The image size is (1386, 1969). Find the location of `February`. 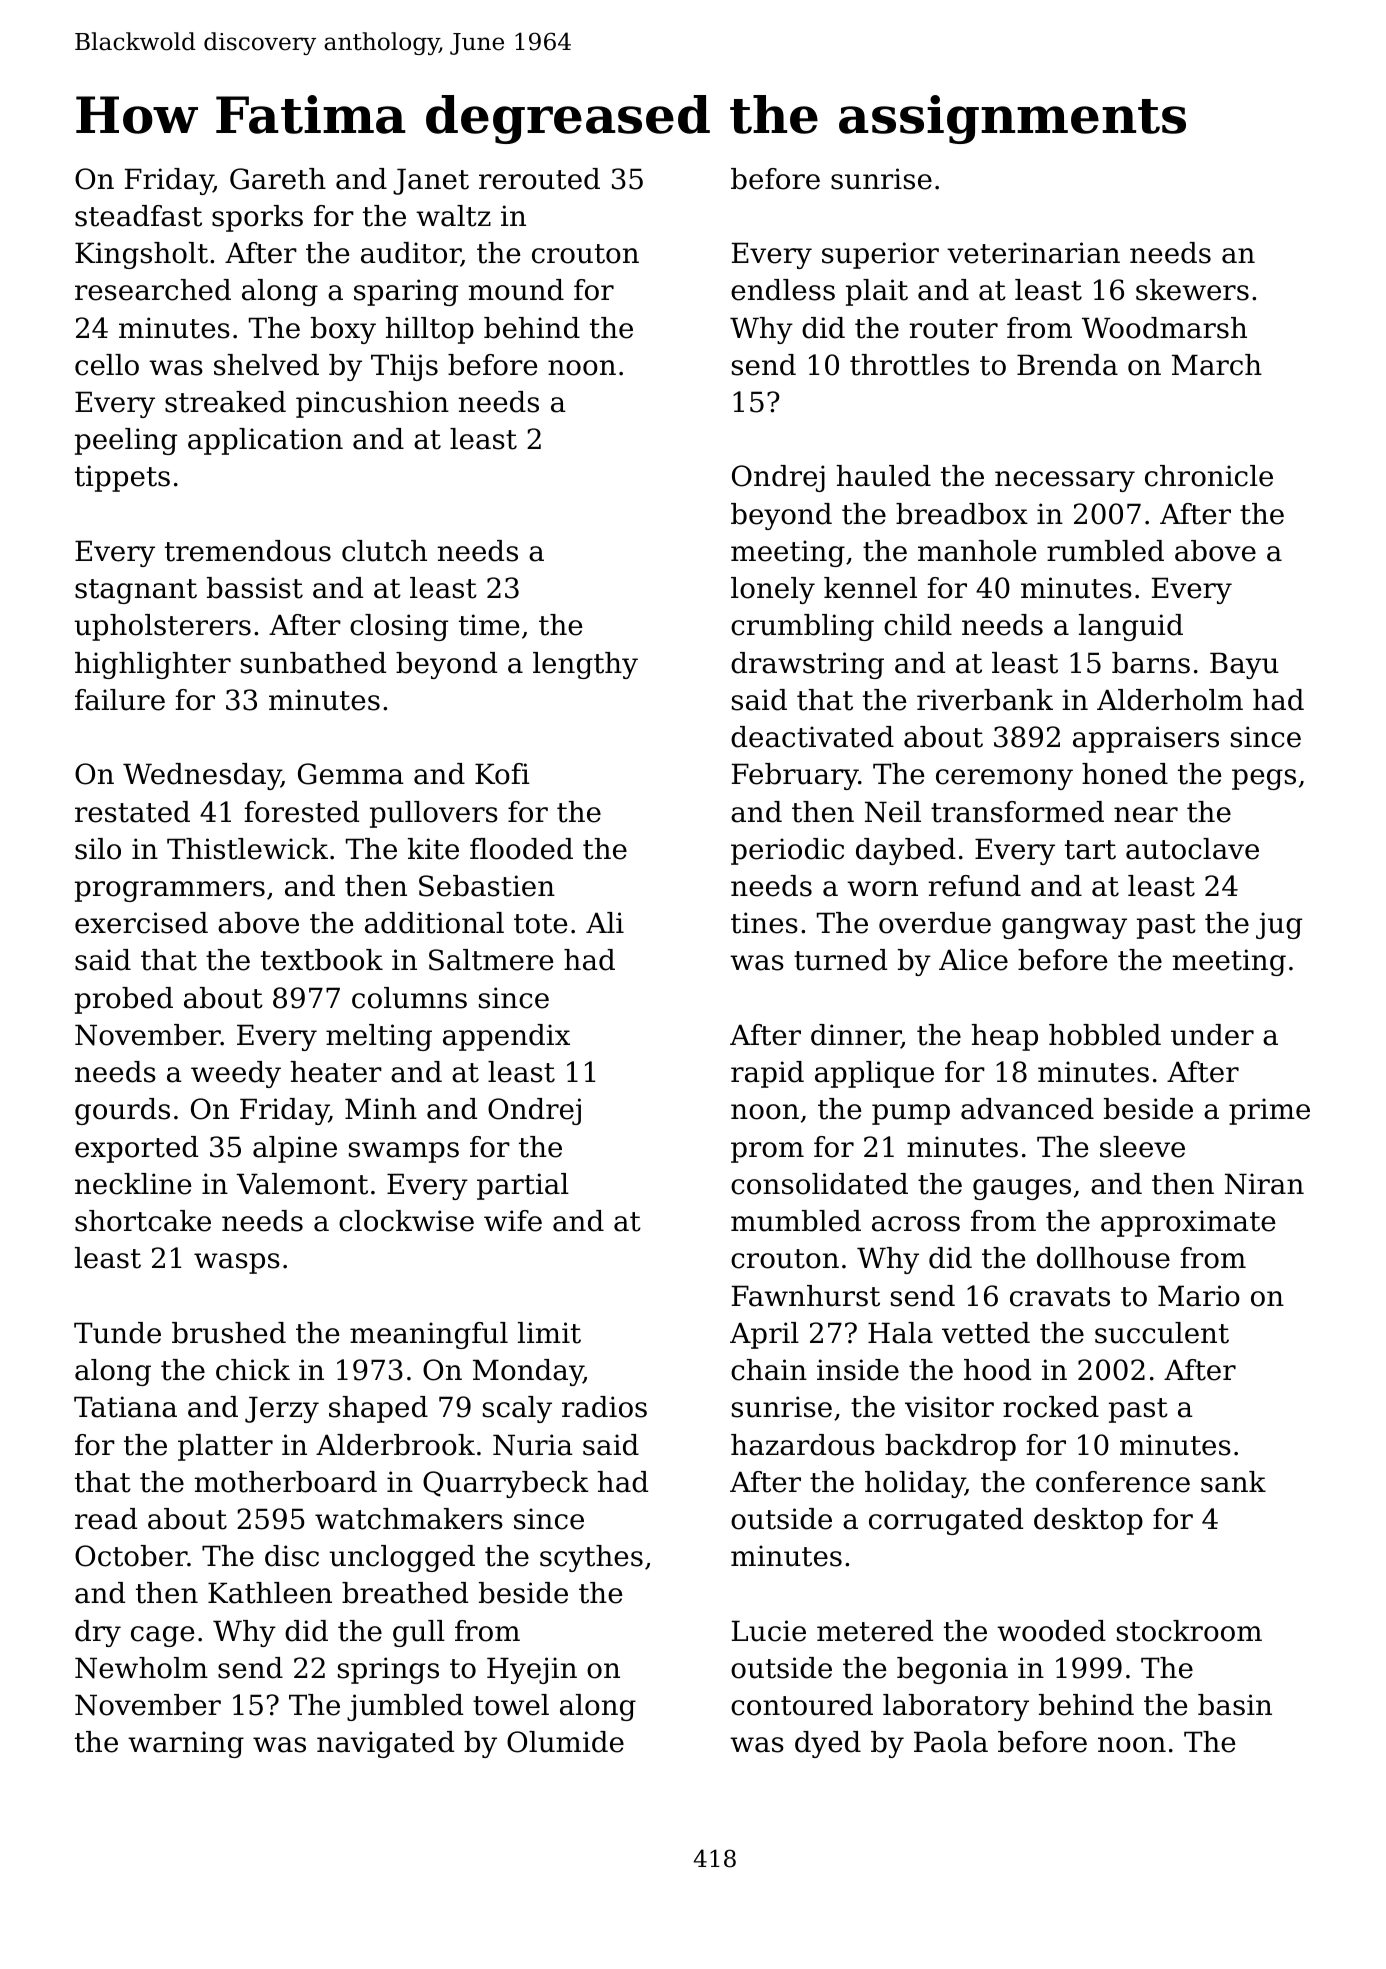

February is located at coordinates (795, 776).
